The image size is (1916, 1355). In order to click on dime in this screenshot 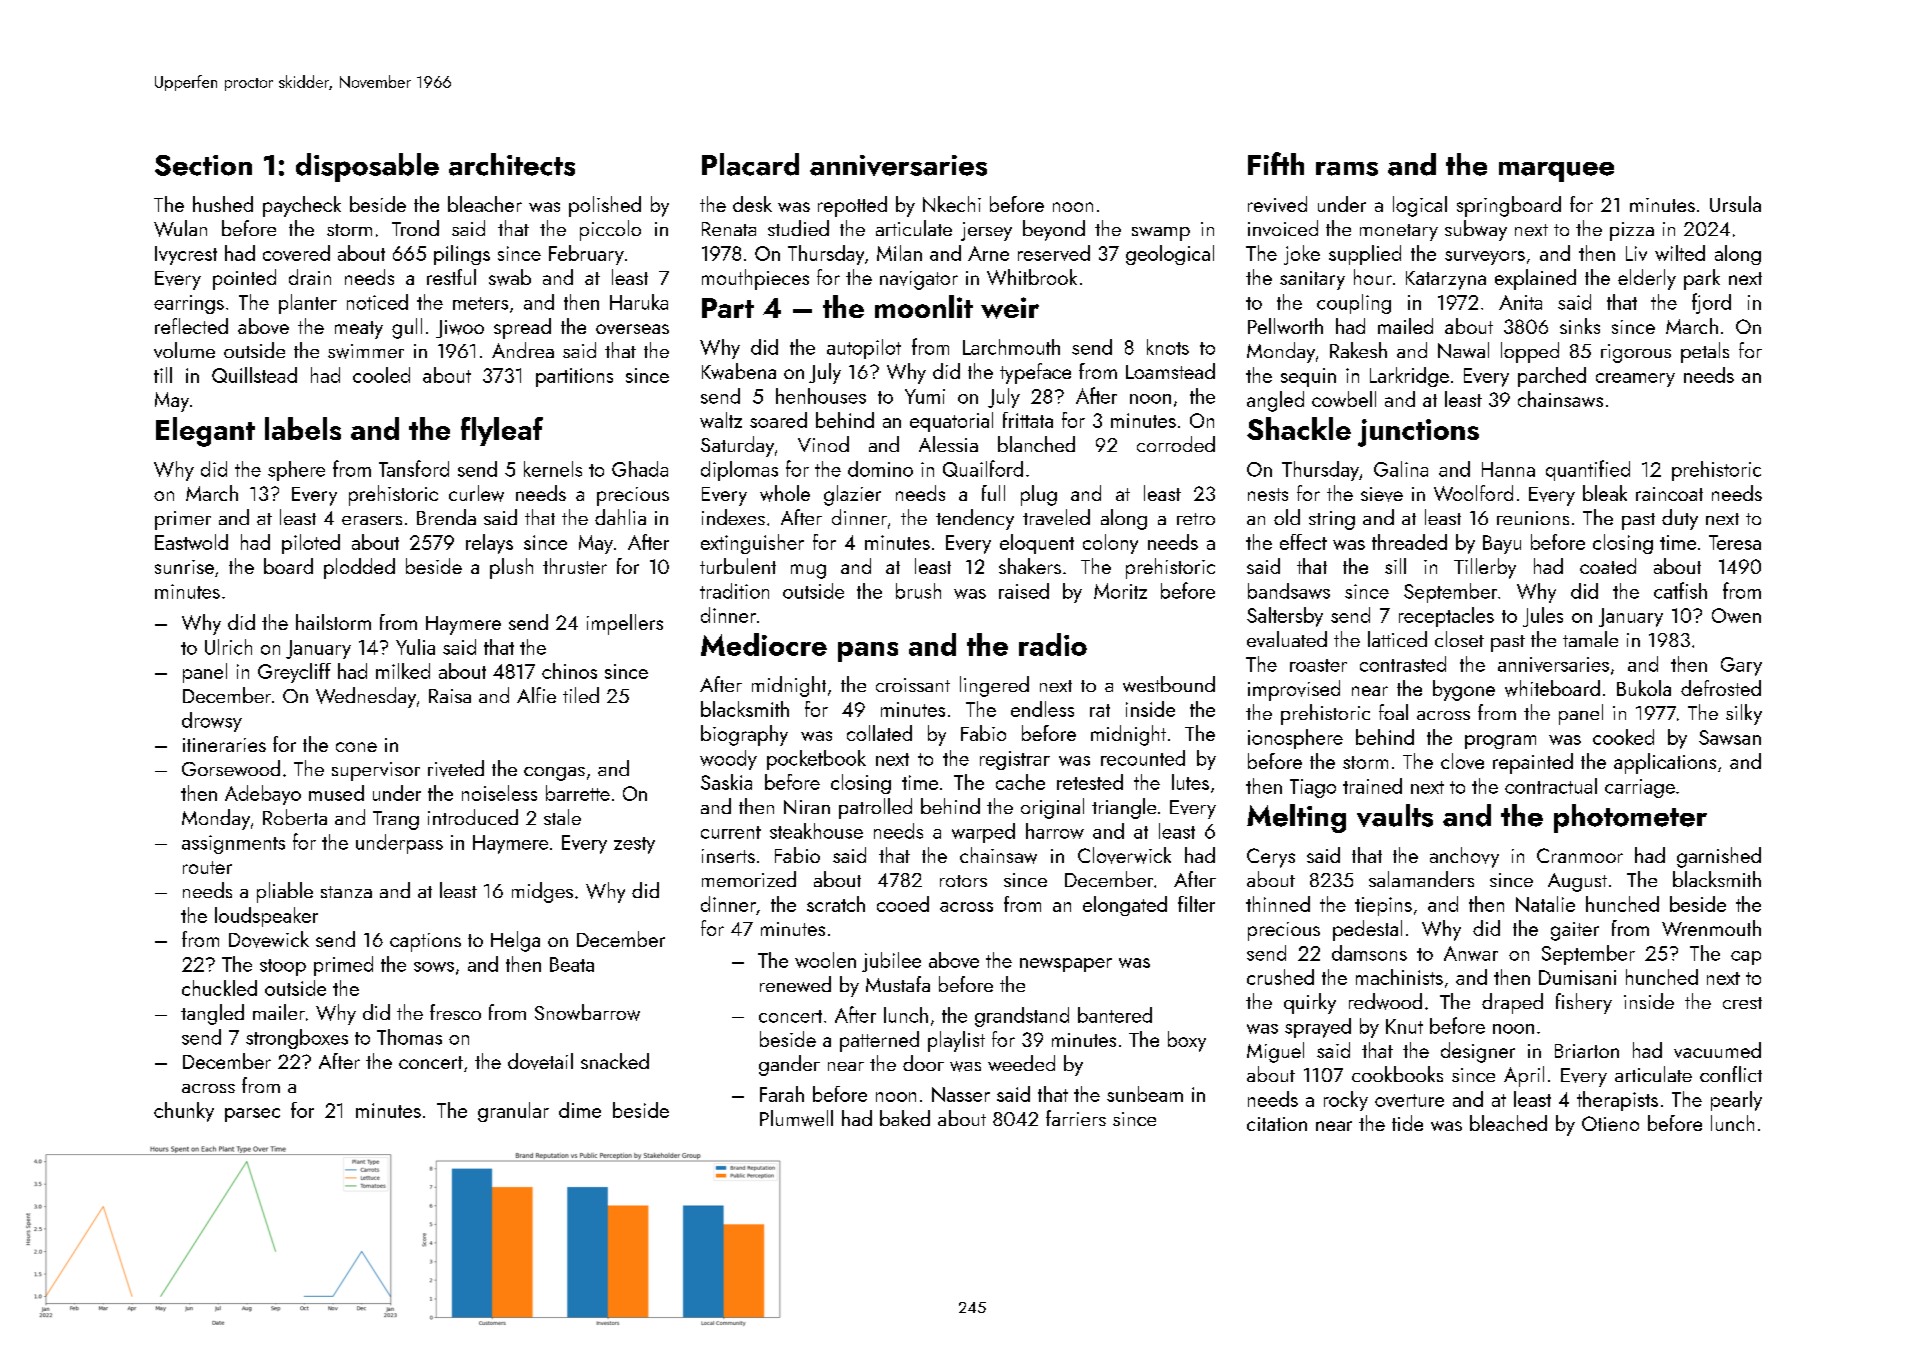, I will do `click(580, 1110)`.
